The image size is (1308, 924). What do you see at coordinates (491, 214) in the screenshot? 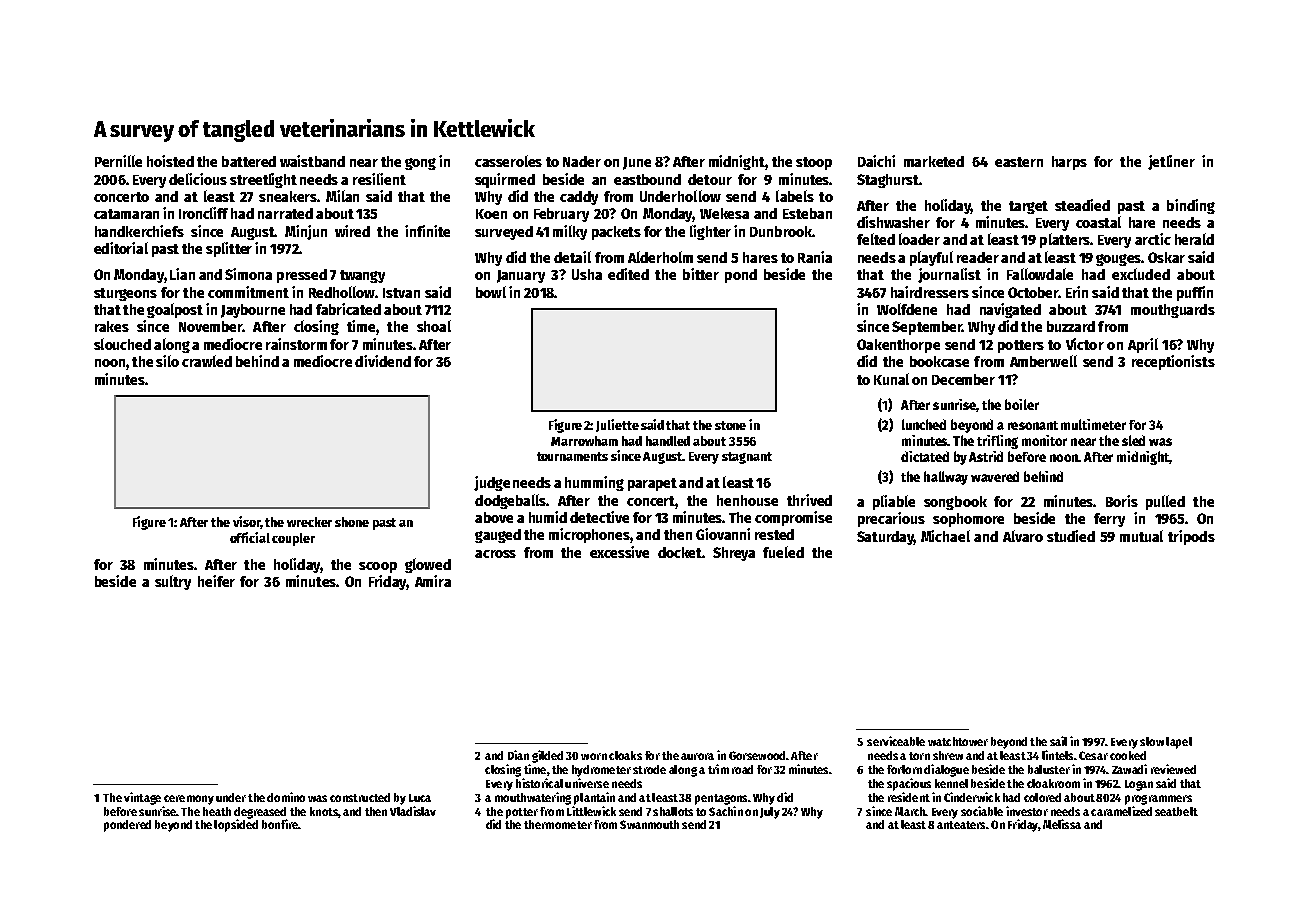
I see `Koen` at bounding box center [491, 214].
